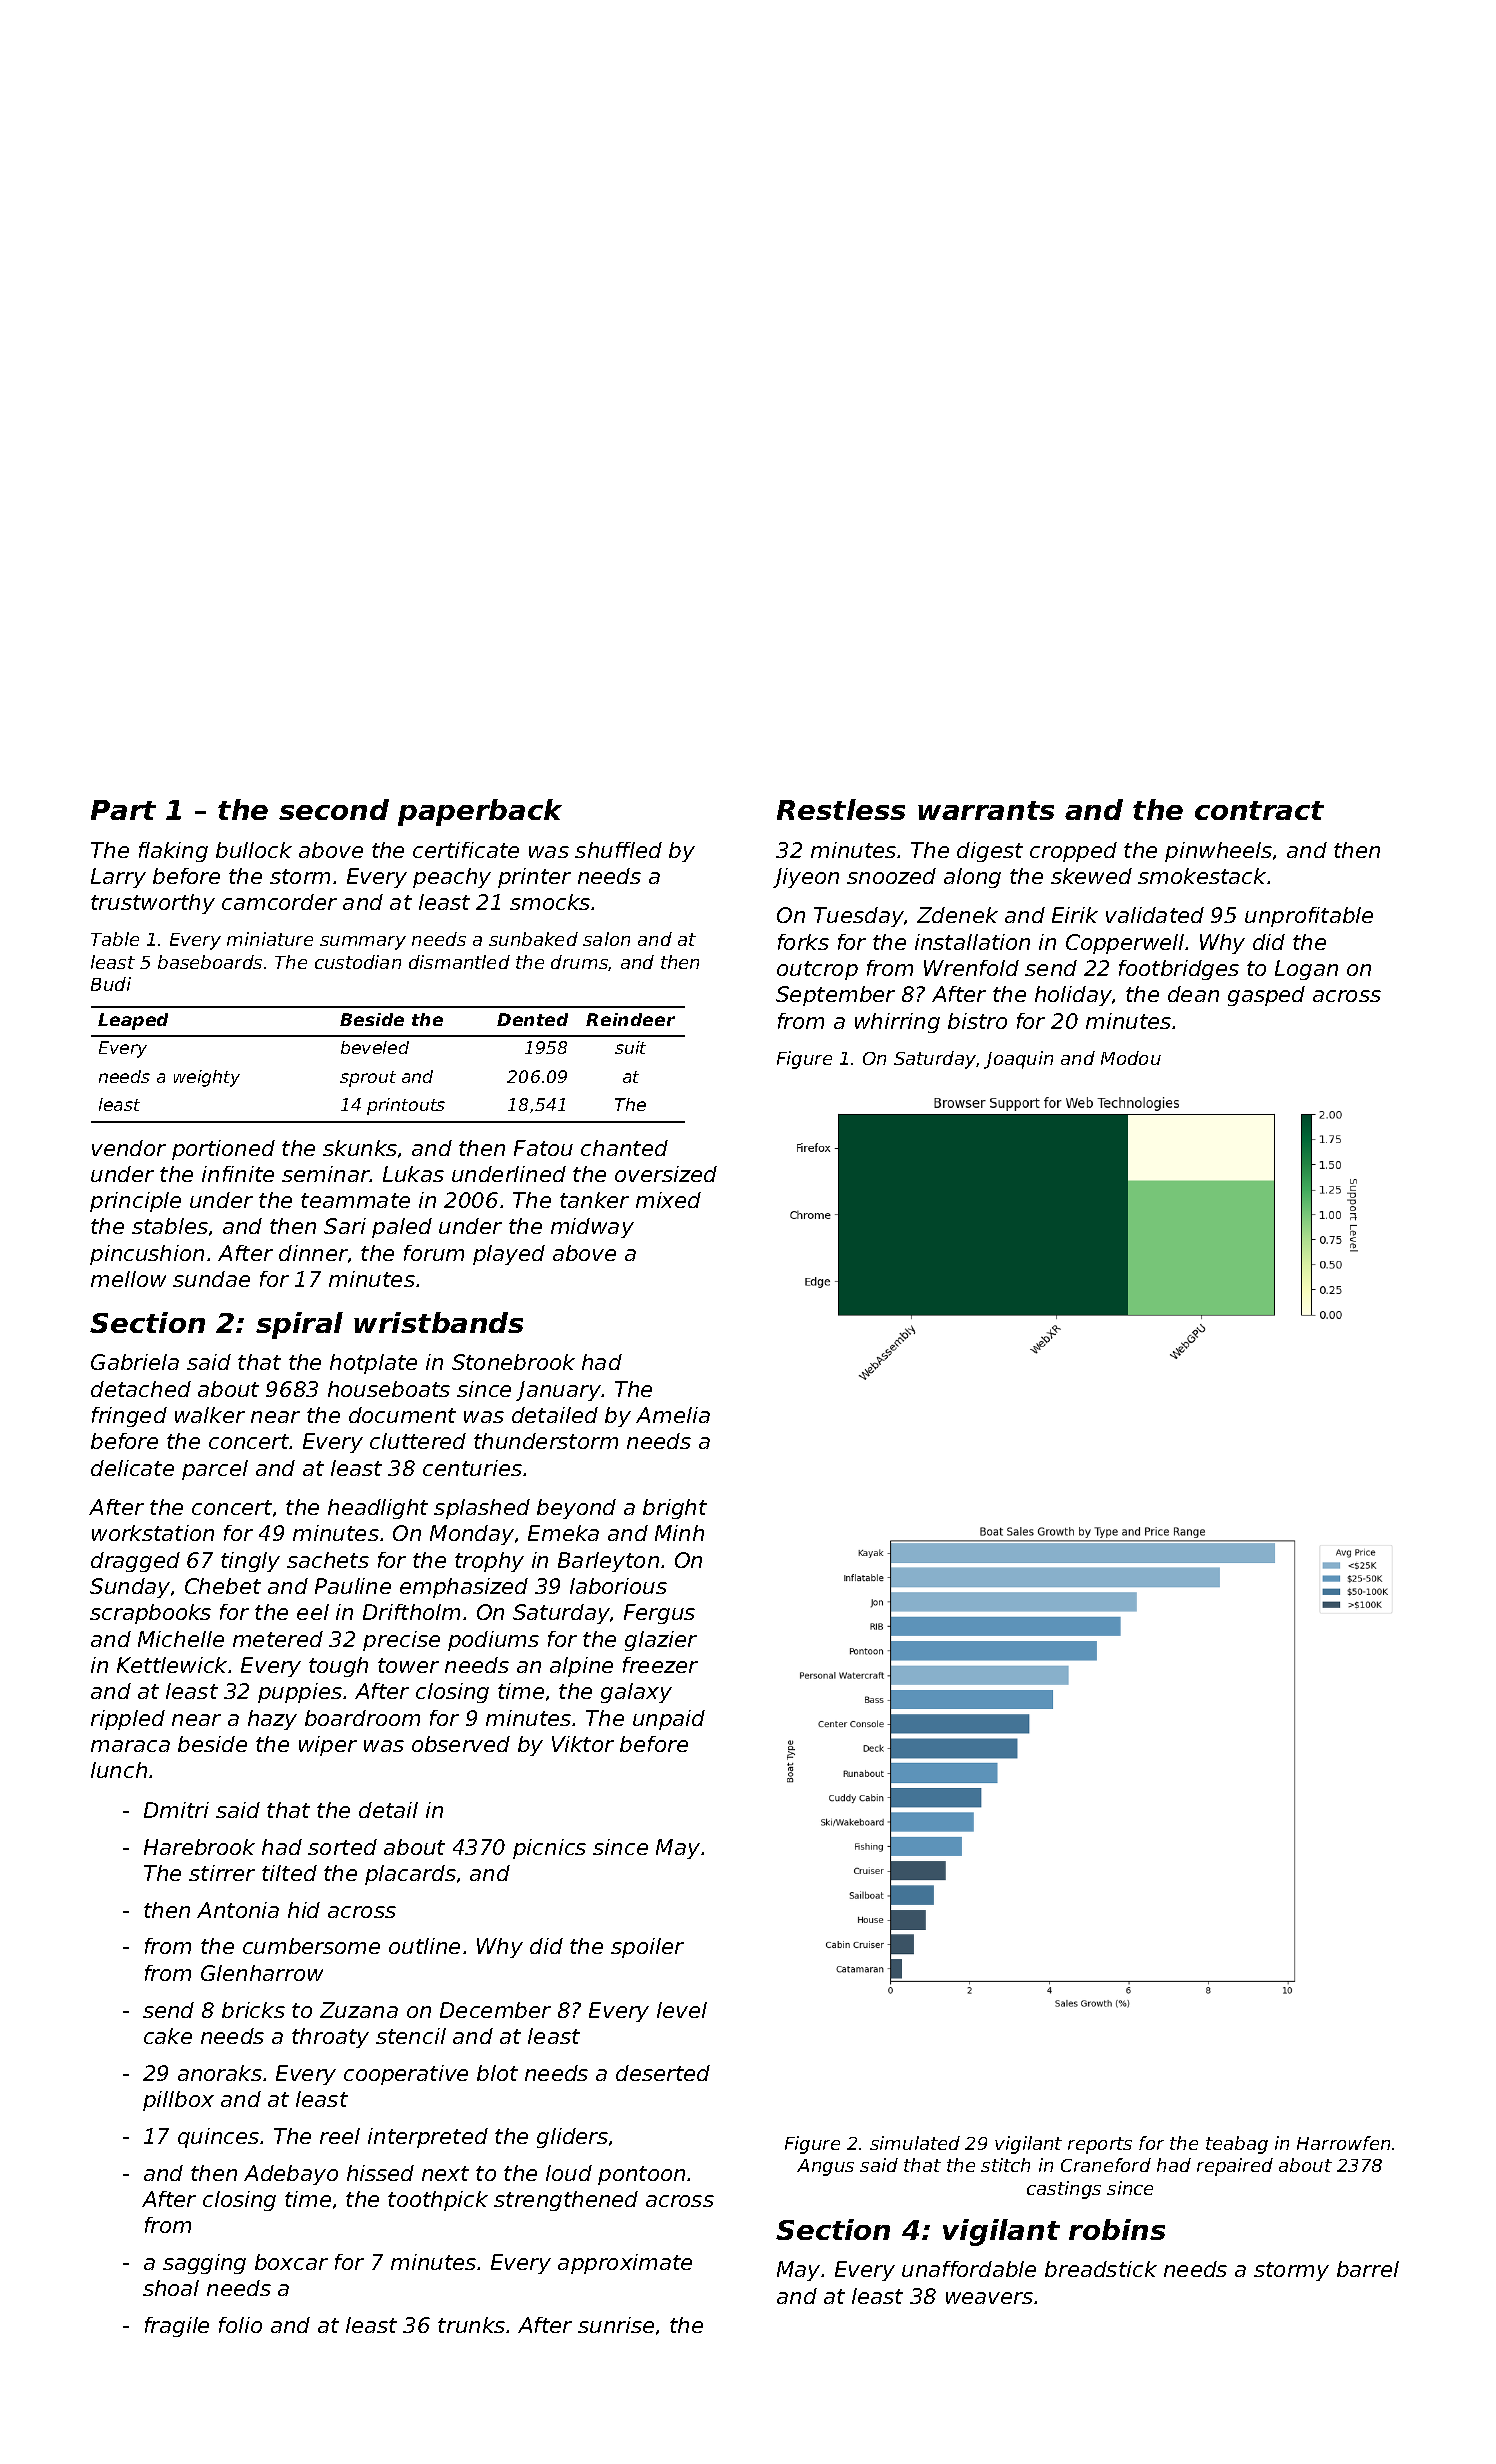 This image has height=2464, width=1496. Describe the element at coordinates (630, 1047) in the image. I see `suit` at that location.
